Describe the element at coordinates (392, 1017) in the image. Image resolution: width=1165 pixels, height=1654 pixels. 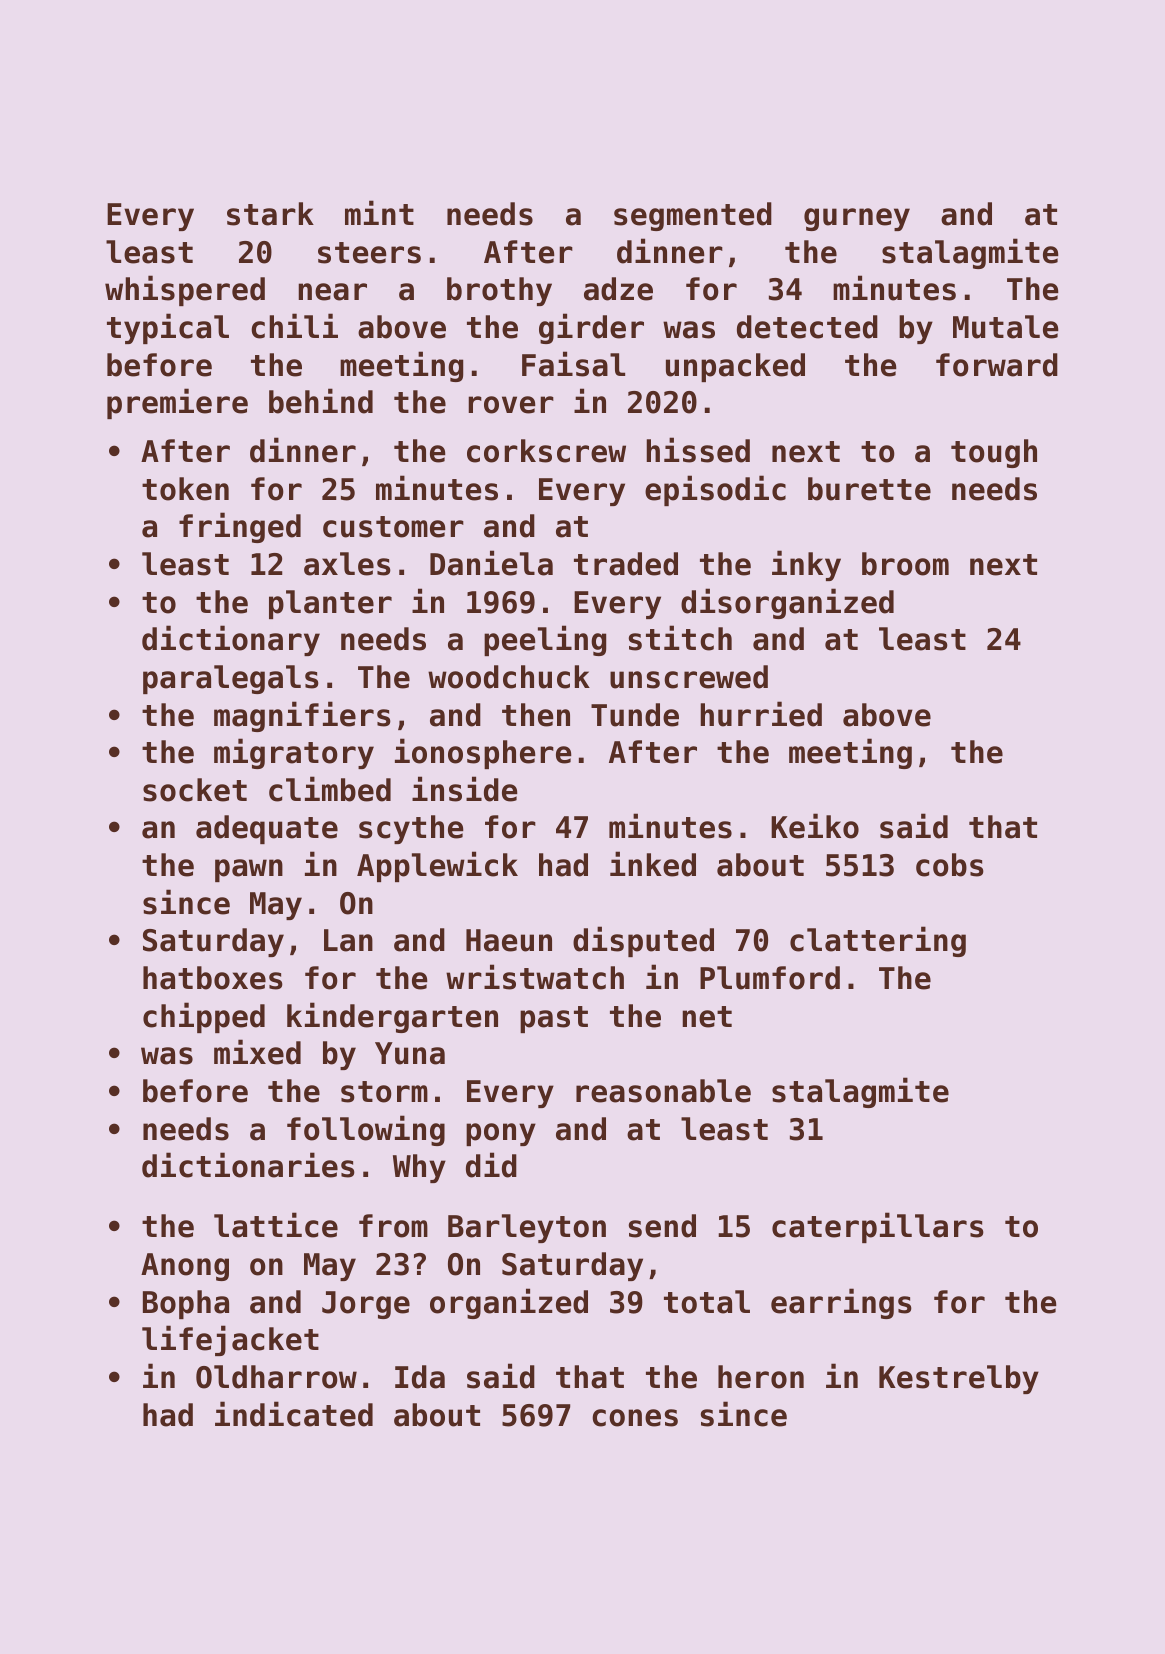
I see `kindergarten` at that location.
